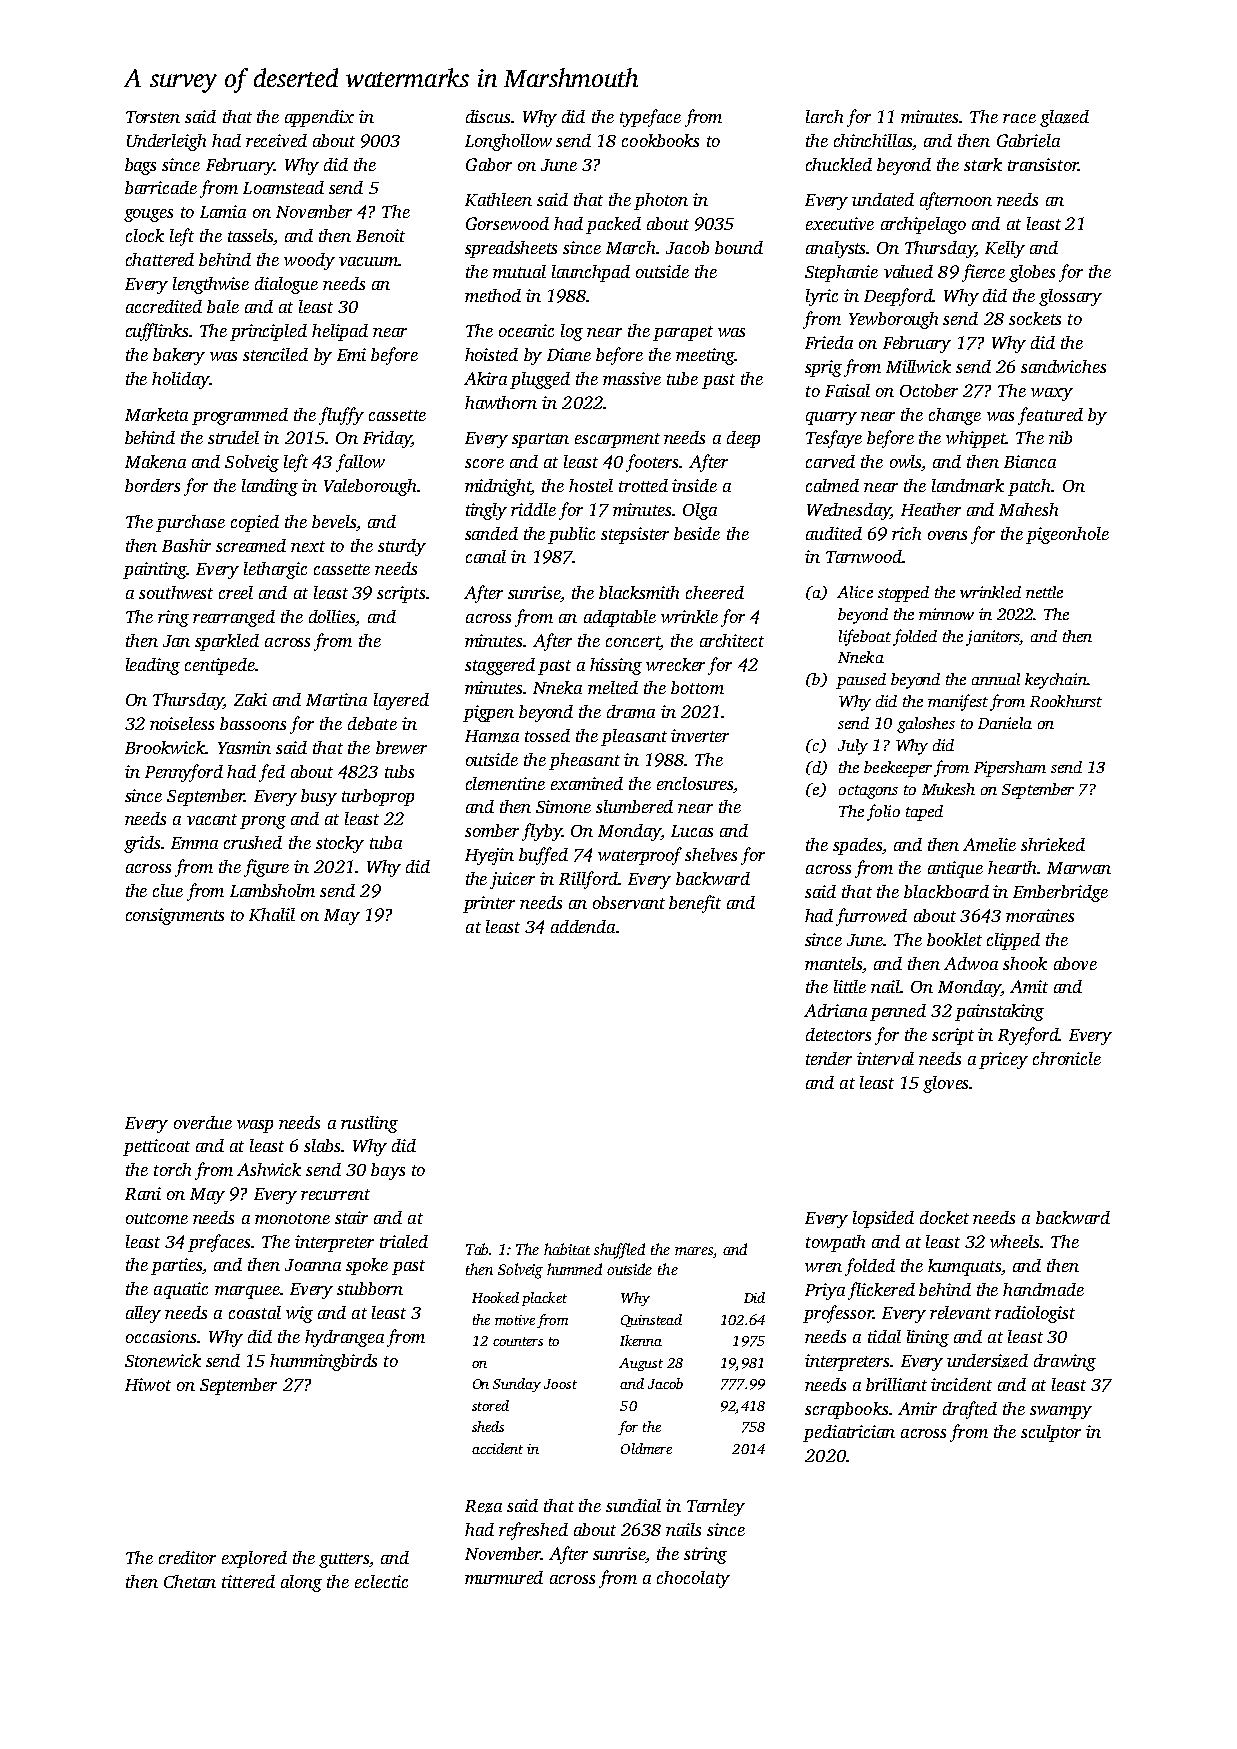 This screenshot has height=1749, width=1237. I want to click on race, so click(1019, 118).
